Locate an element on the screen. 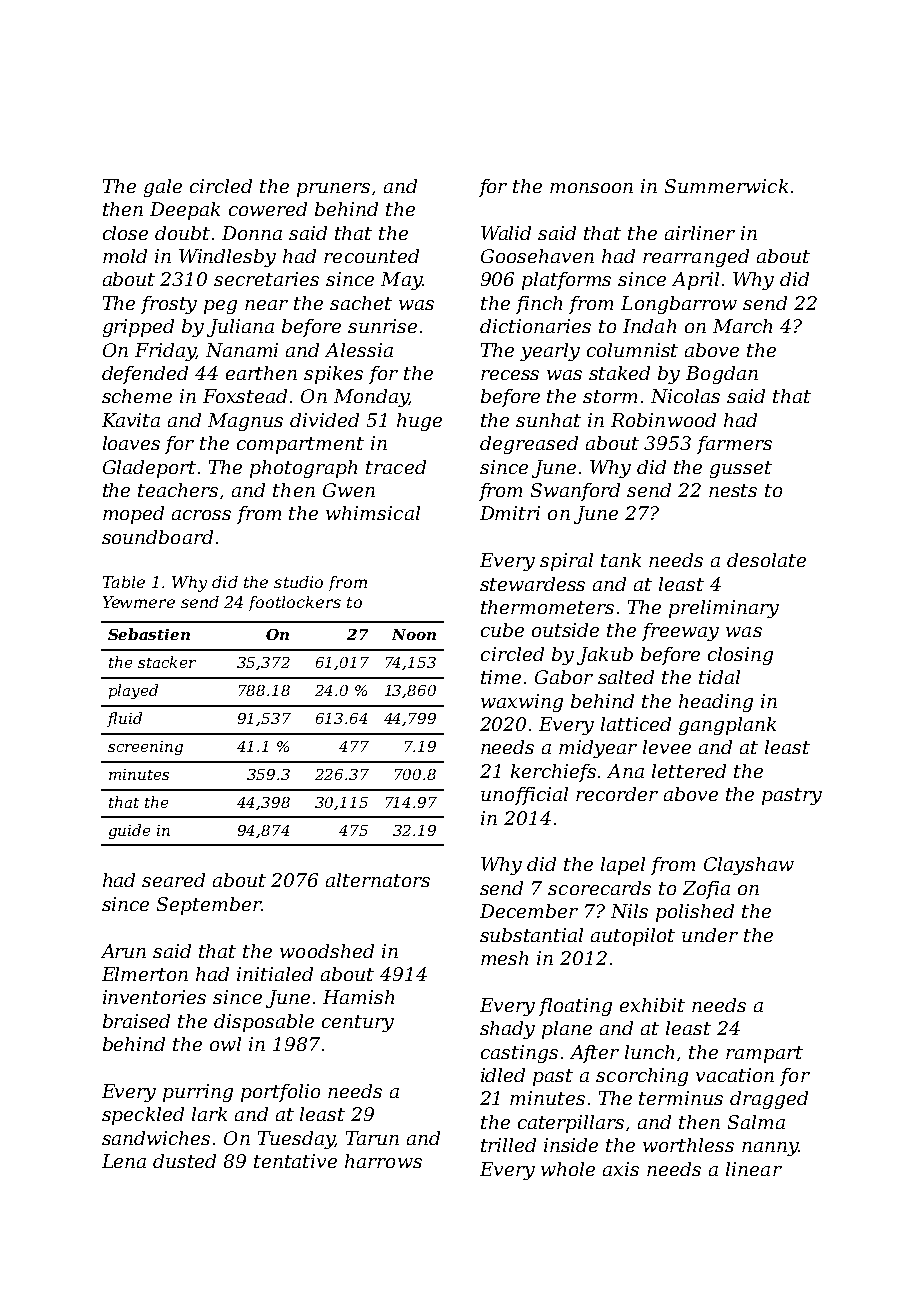  Juliana is located at coordinates (240, 328).
